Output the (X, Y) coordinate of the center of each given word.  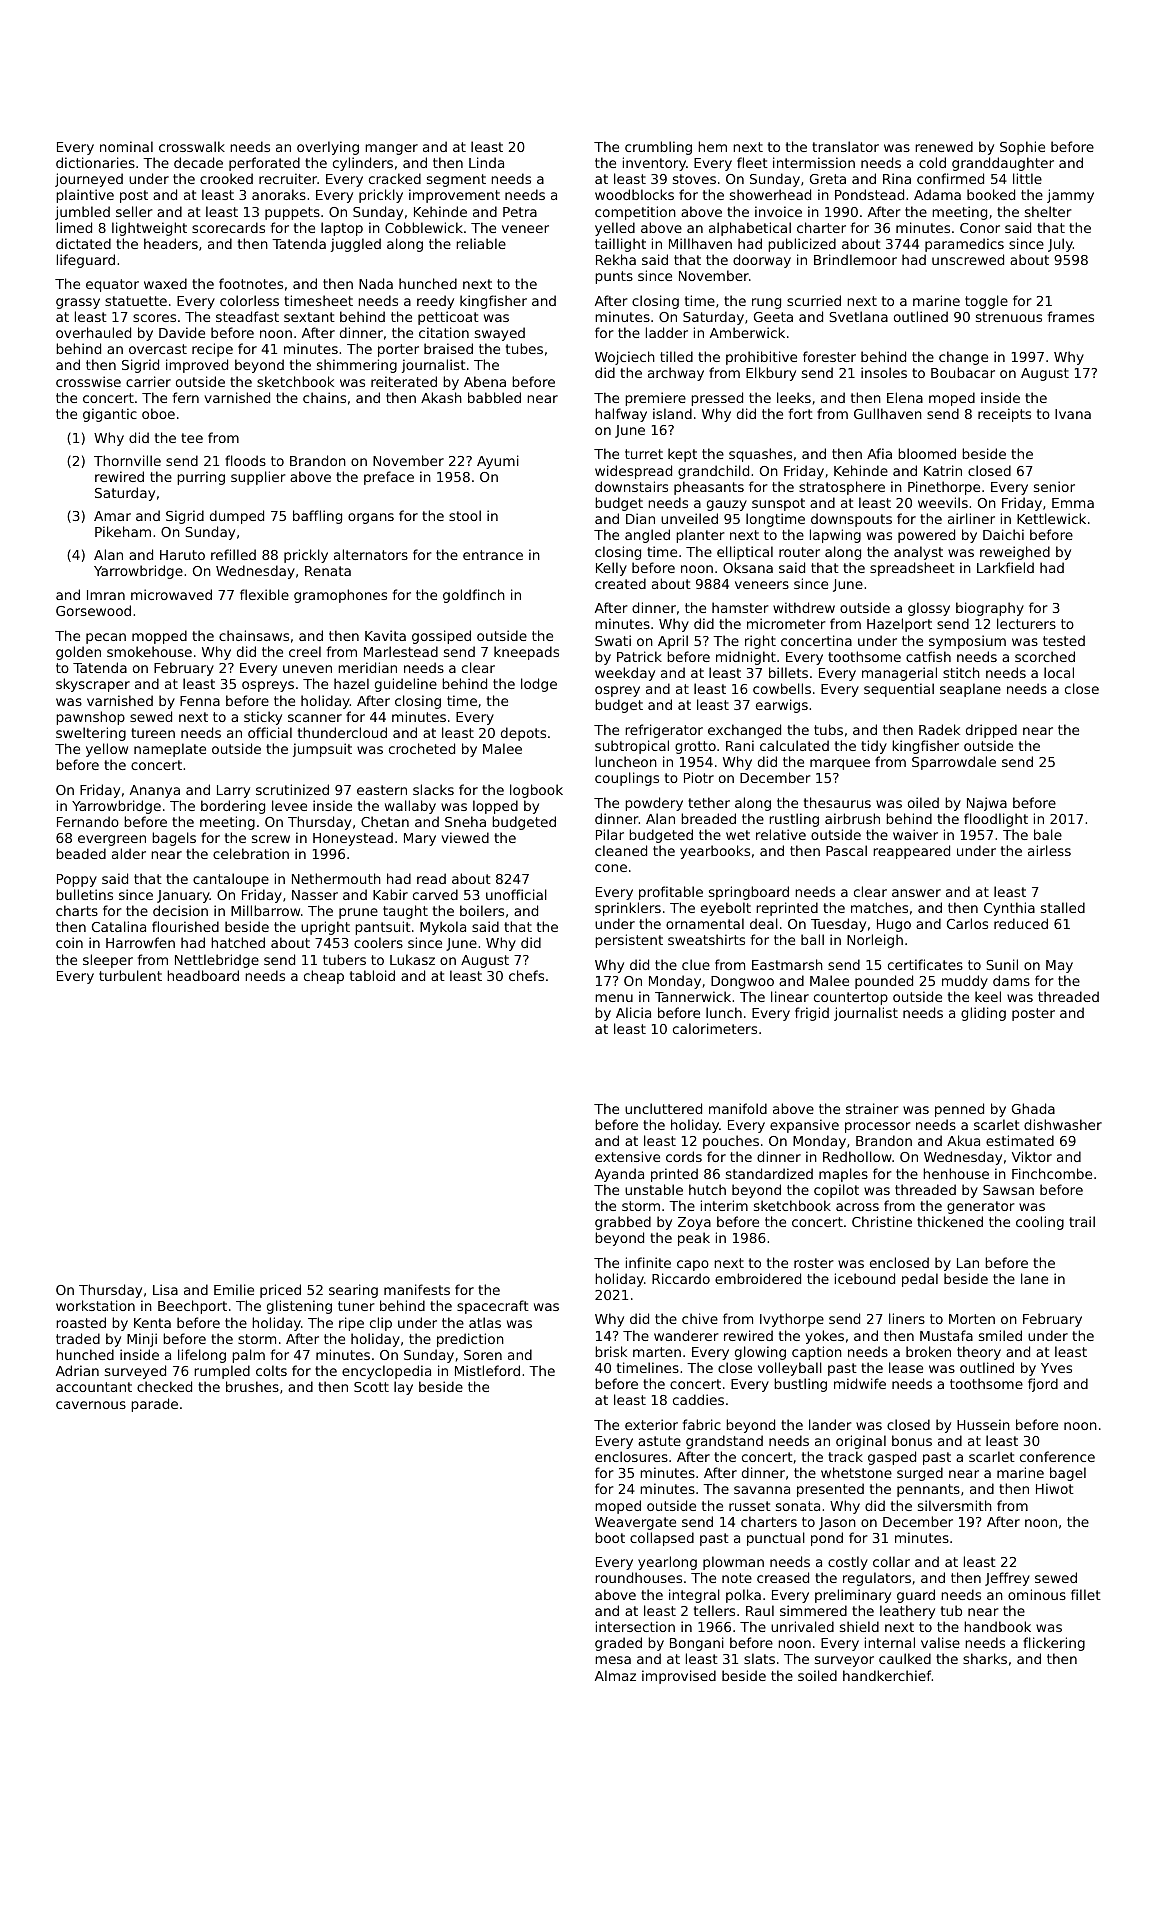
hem (712, 146)
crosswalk (192, 146)
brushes (252, 1386)
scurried (814, 300)
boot (610, 1537)
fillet (1086, 1594)
